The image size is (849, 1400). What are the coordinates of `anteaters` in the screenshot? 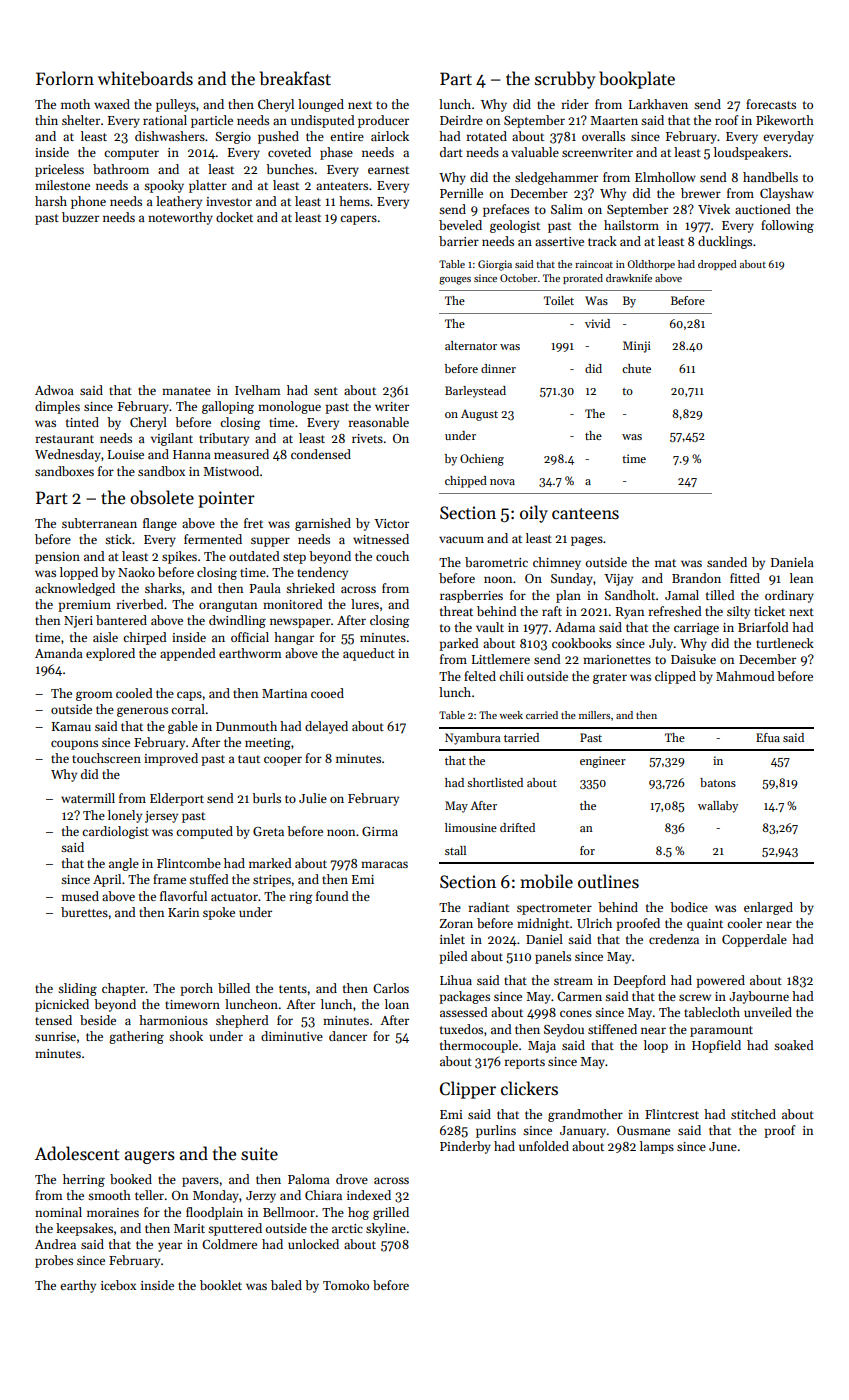 It's located at (342, 186).
